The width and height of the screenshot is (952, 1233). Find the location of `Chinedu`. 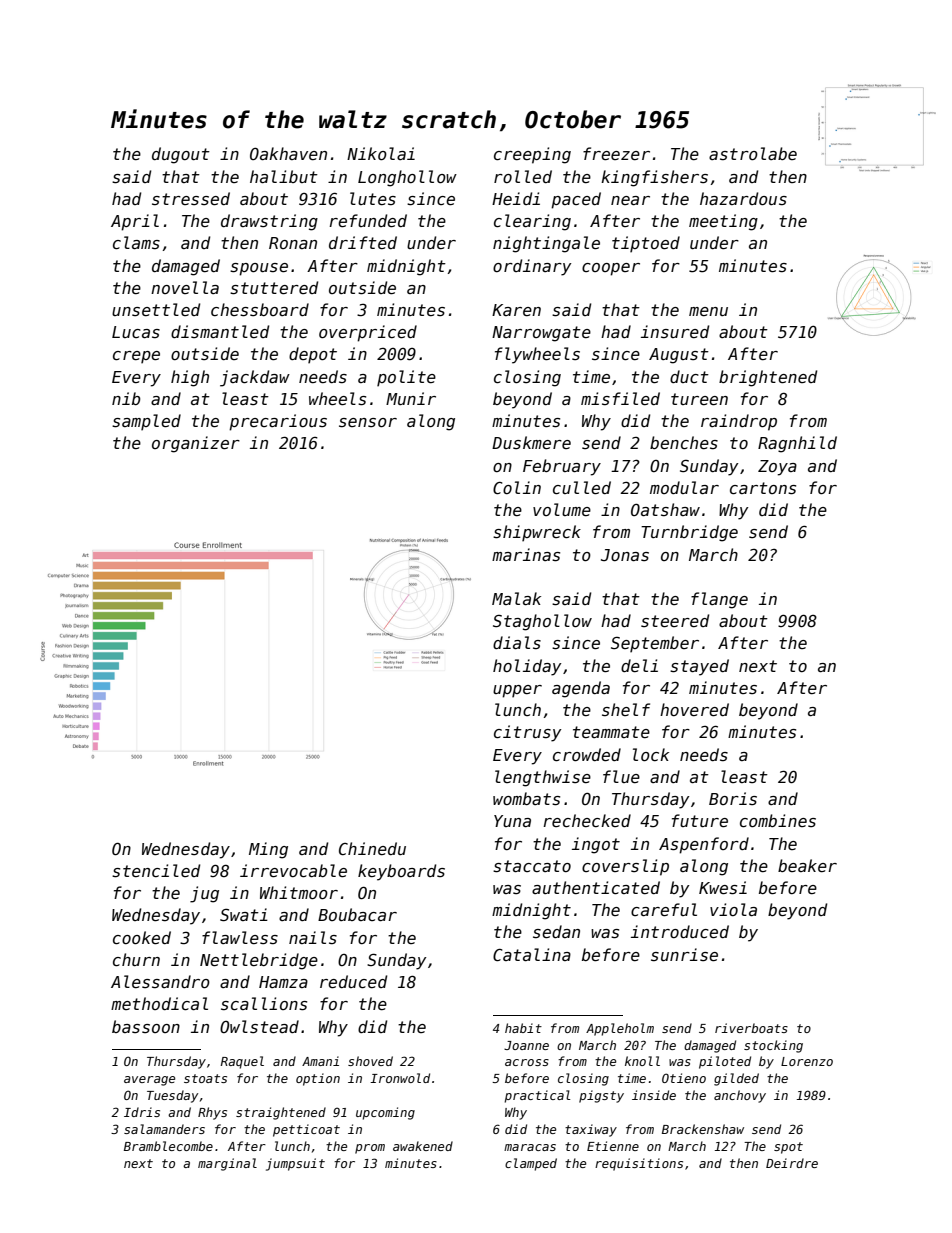

Chinedu is located at coordinates (372, 848).
